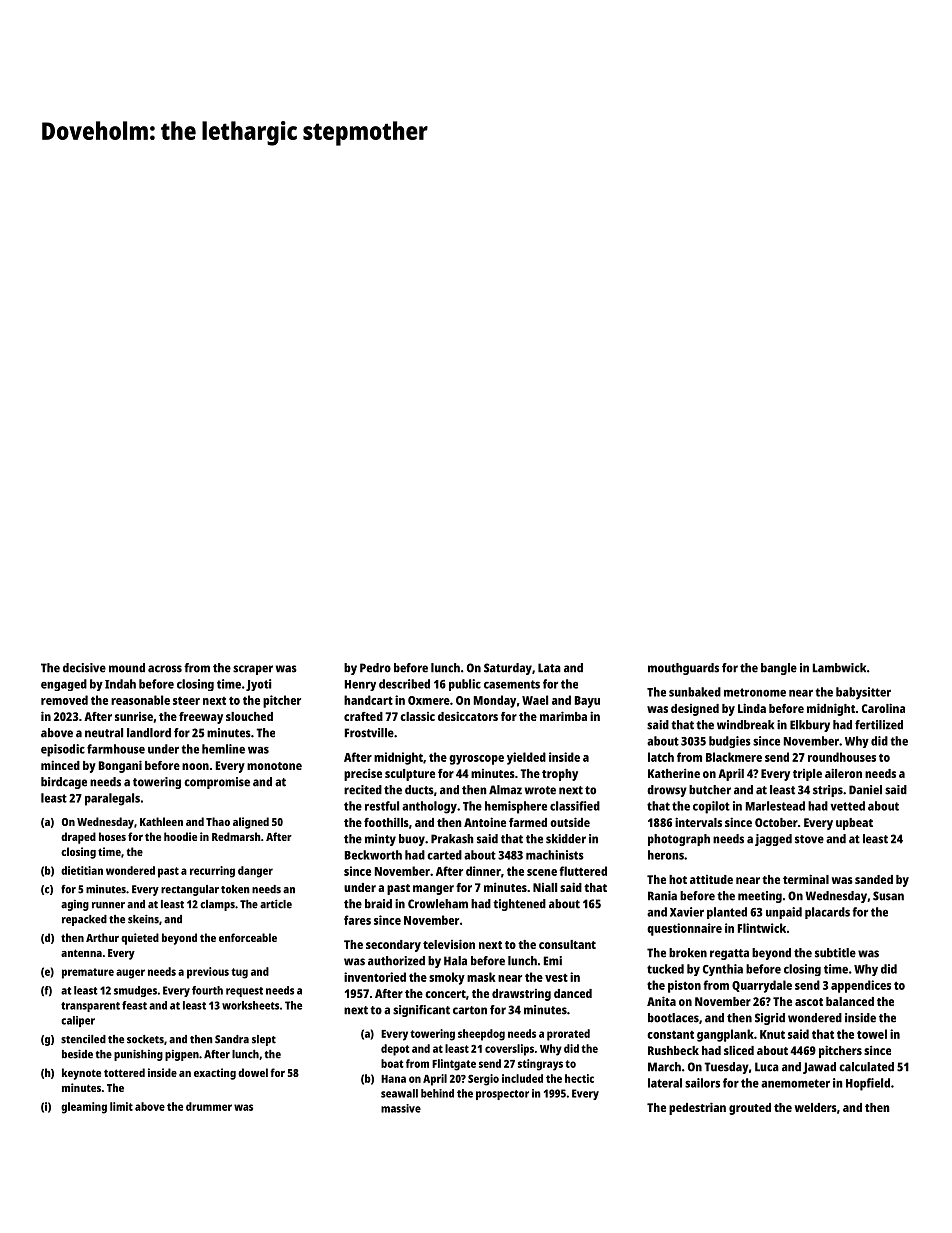 This screenshot has width=952, height=1233. What do you see at coordinates (84, 668) in the screenshot?
I see `decisive` at bounding box center [84, 668].
